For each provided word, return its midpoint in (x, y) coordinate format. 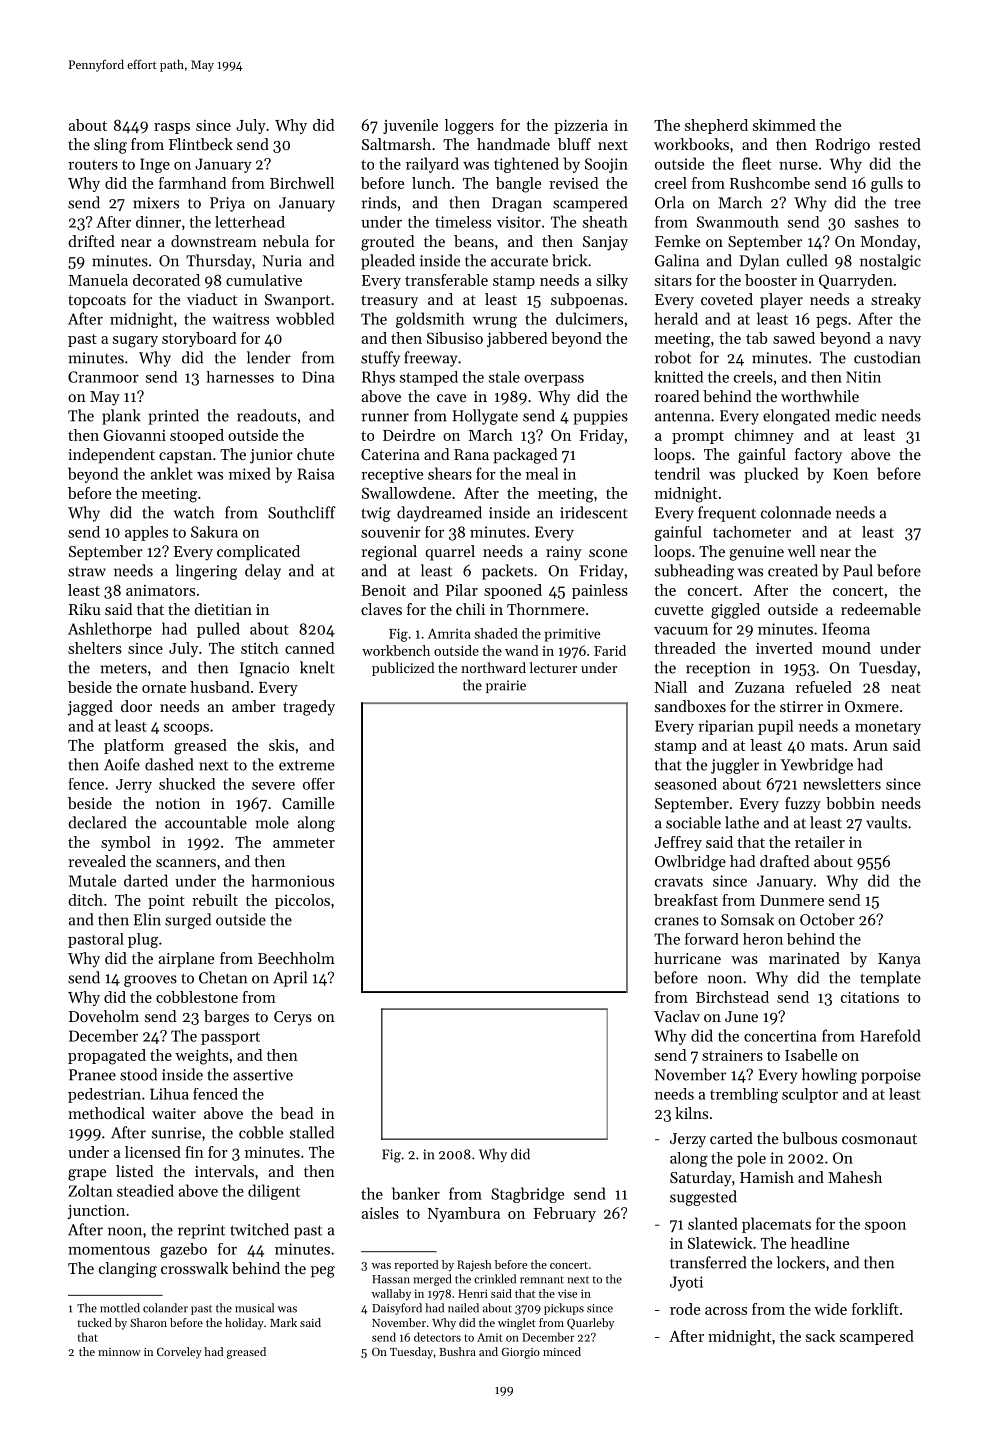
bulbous (809, 1138)
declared (97, 822)
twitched (260, 1229)
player (781, 301)
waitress (240, 319)
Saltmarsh (396, 144)
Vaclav (677, 1016)
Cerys (293, 1018)
